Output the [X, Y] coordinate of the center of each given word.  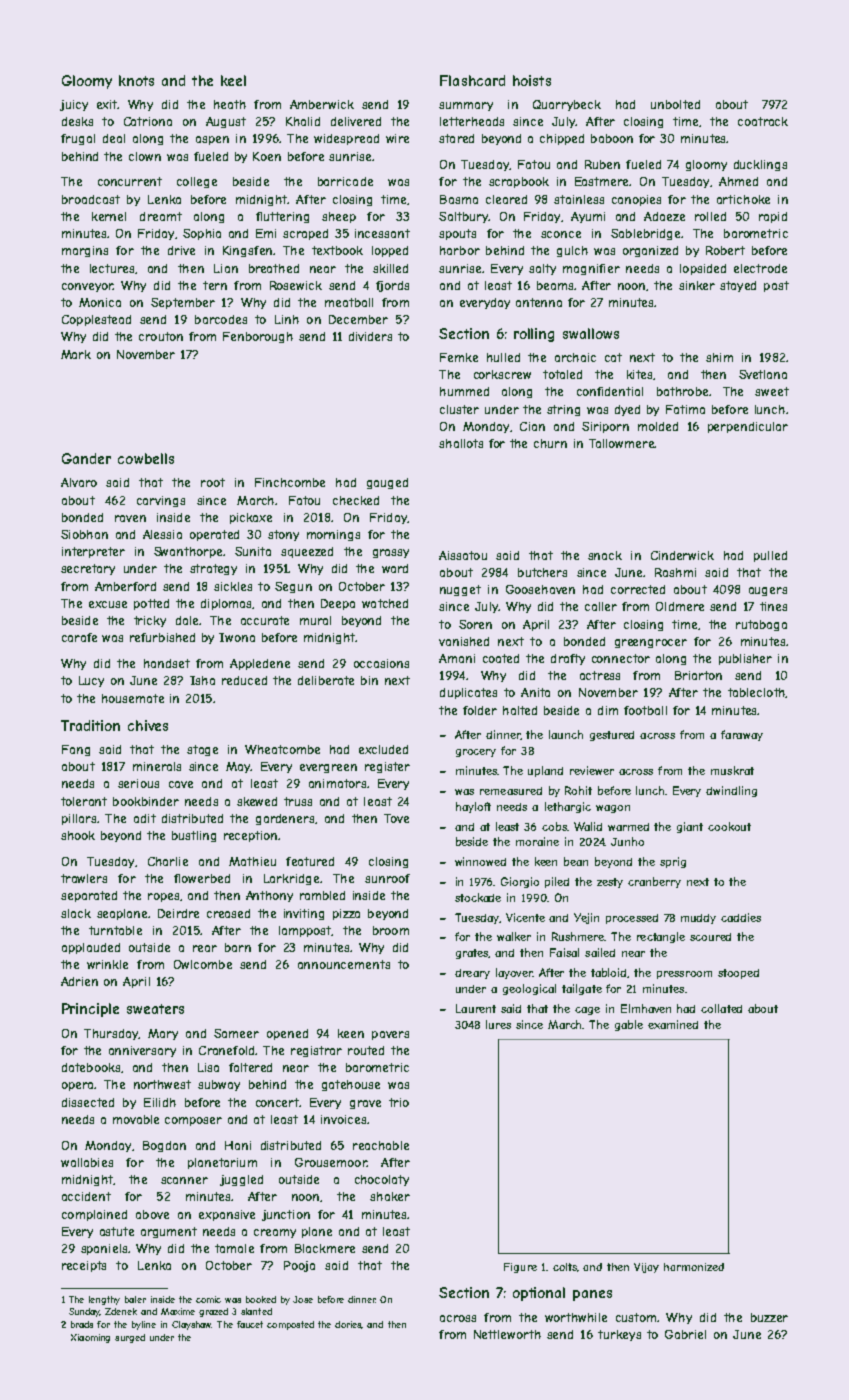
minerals [157, 766]
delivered [356, 121]
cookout [729, 826]
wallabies [87, 1162]
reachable [381, 1145]
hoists [532, 80]
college [197, 182]
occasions [381, 663]
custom [636, 1317]
